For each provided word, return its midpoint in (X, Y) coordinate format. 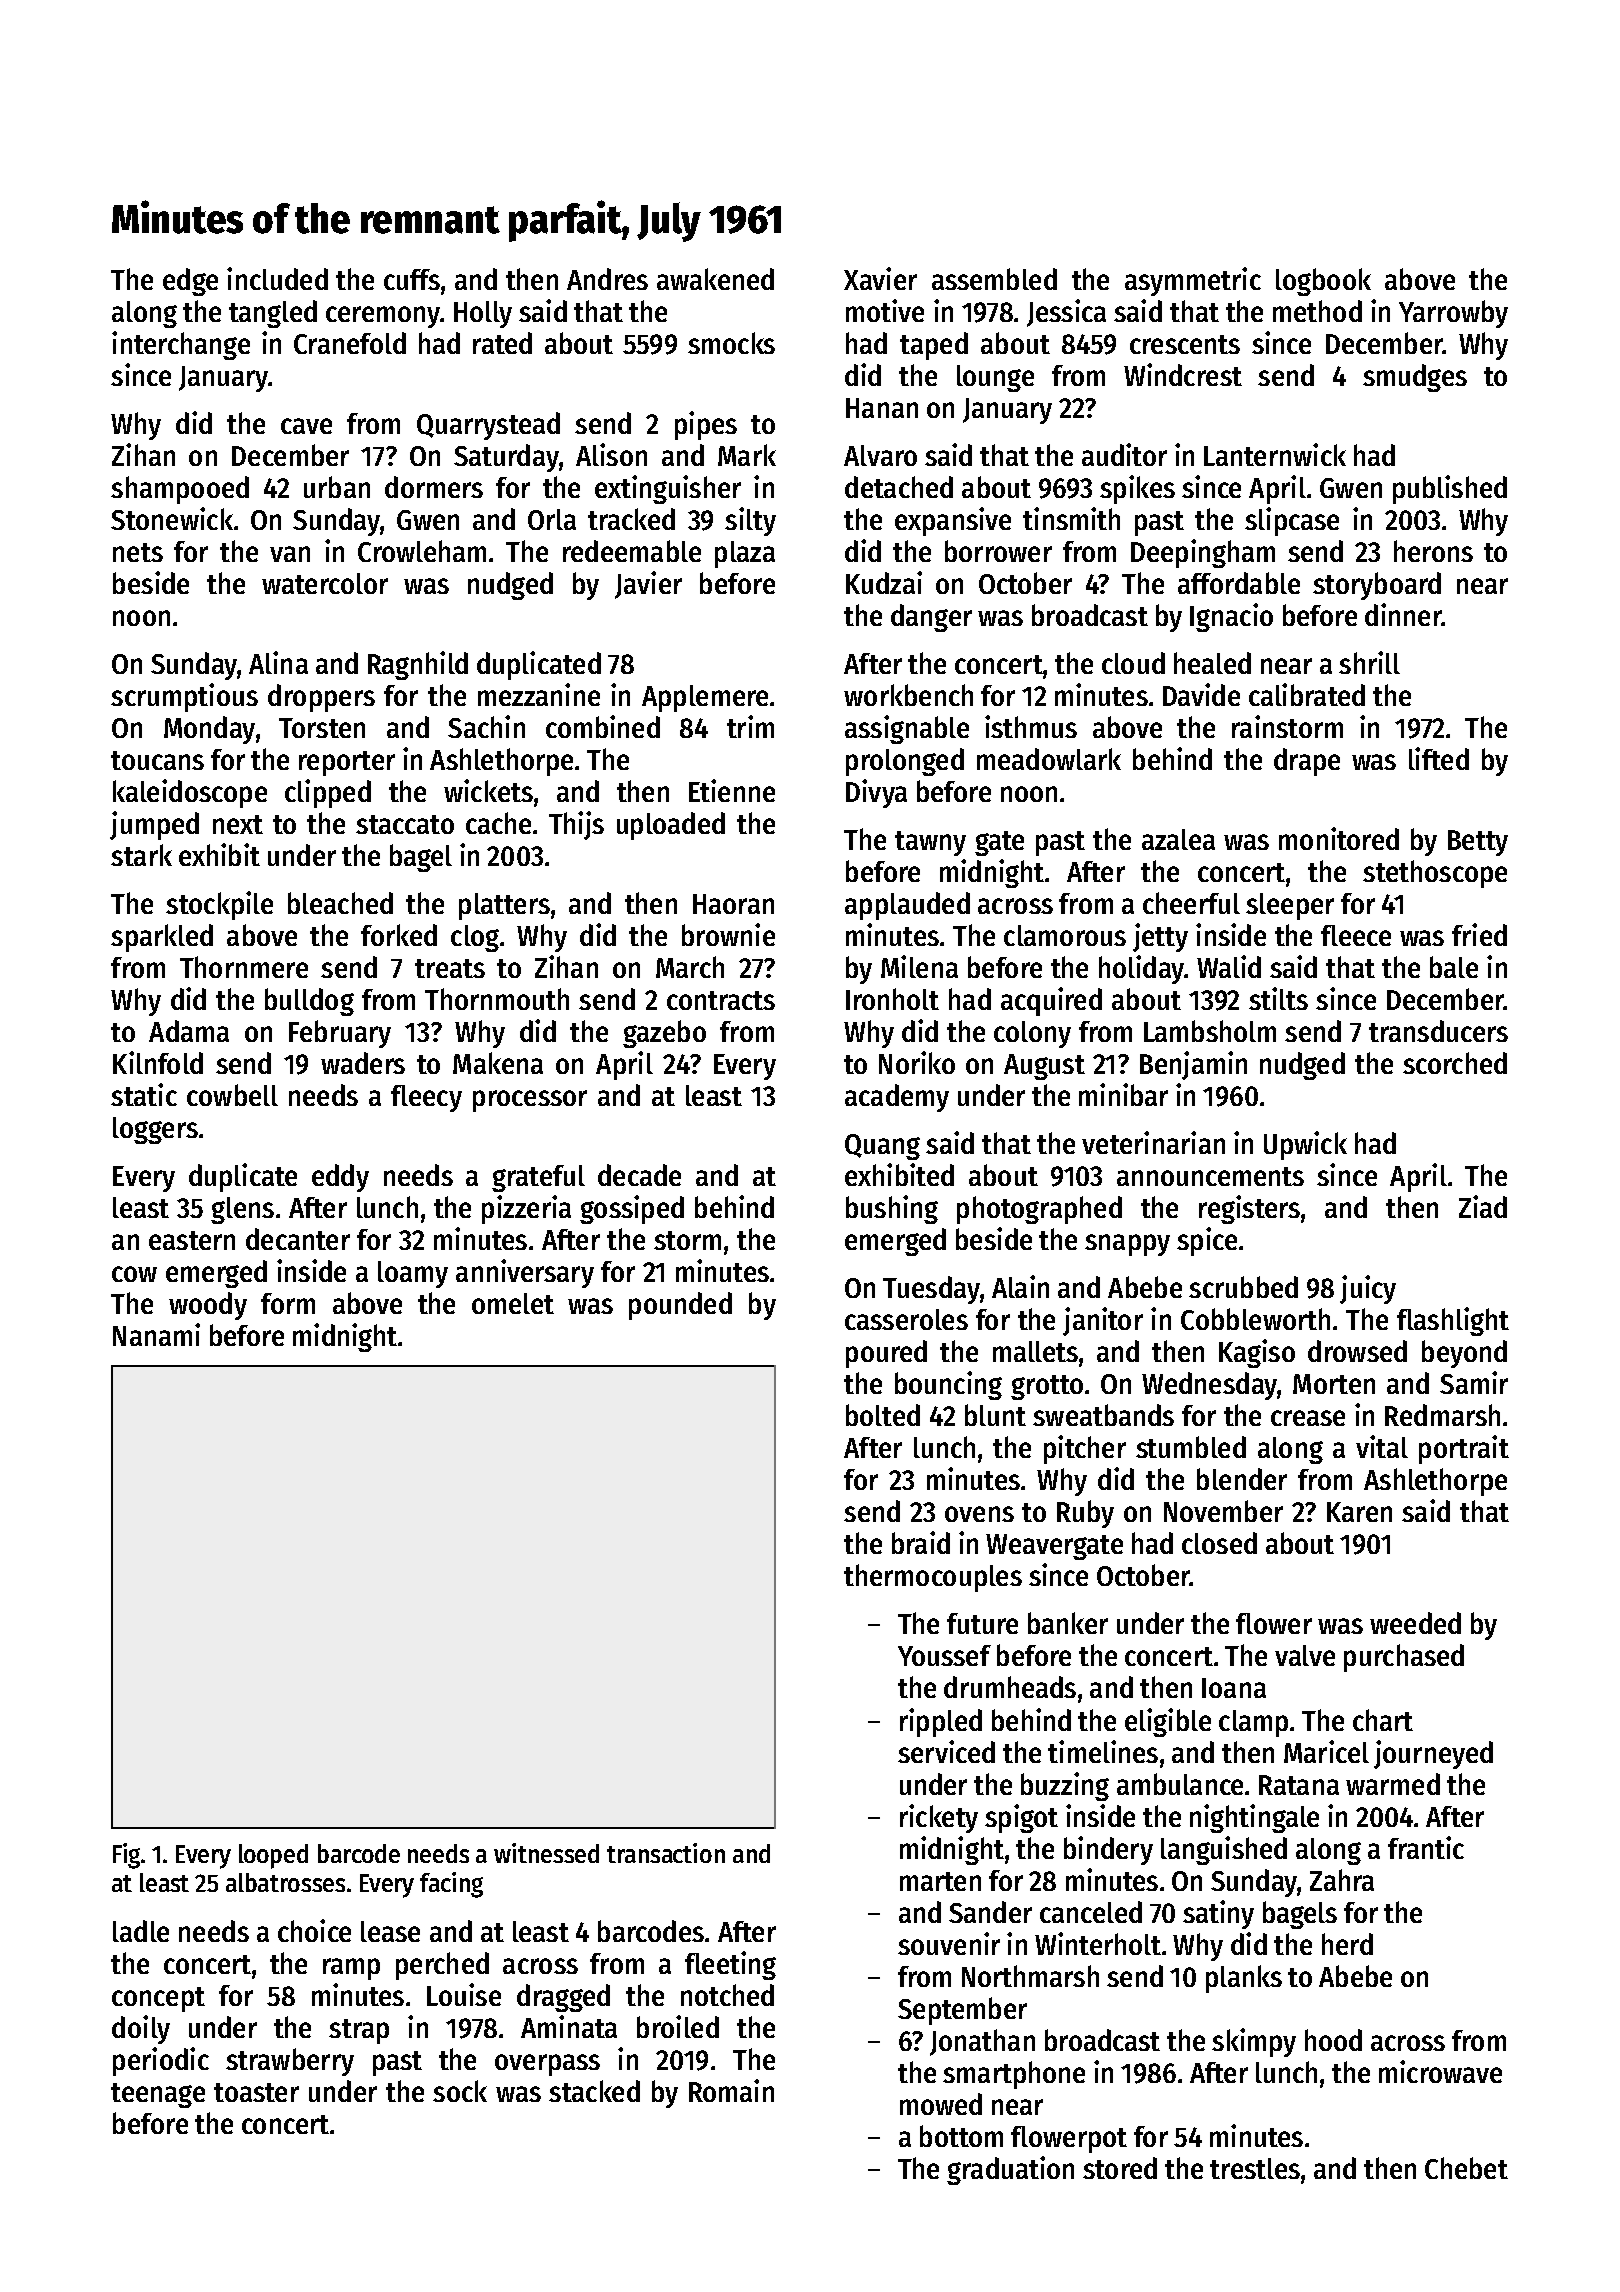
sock (460, 2091)
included (277, 278)
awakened (715, 279)
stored (1120, 2168)
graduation (1010, 2170)
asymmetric (1193, 281)
